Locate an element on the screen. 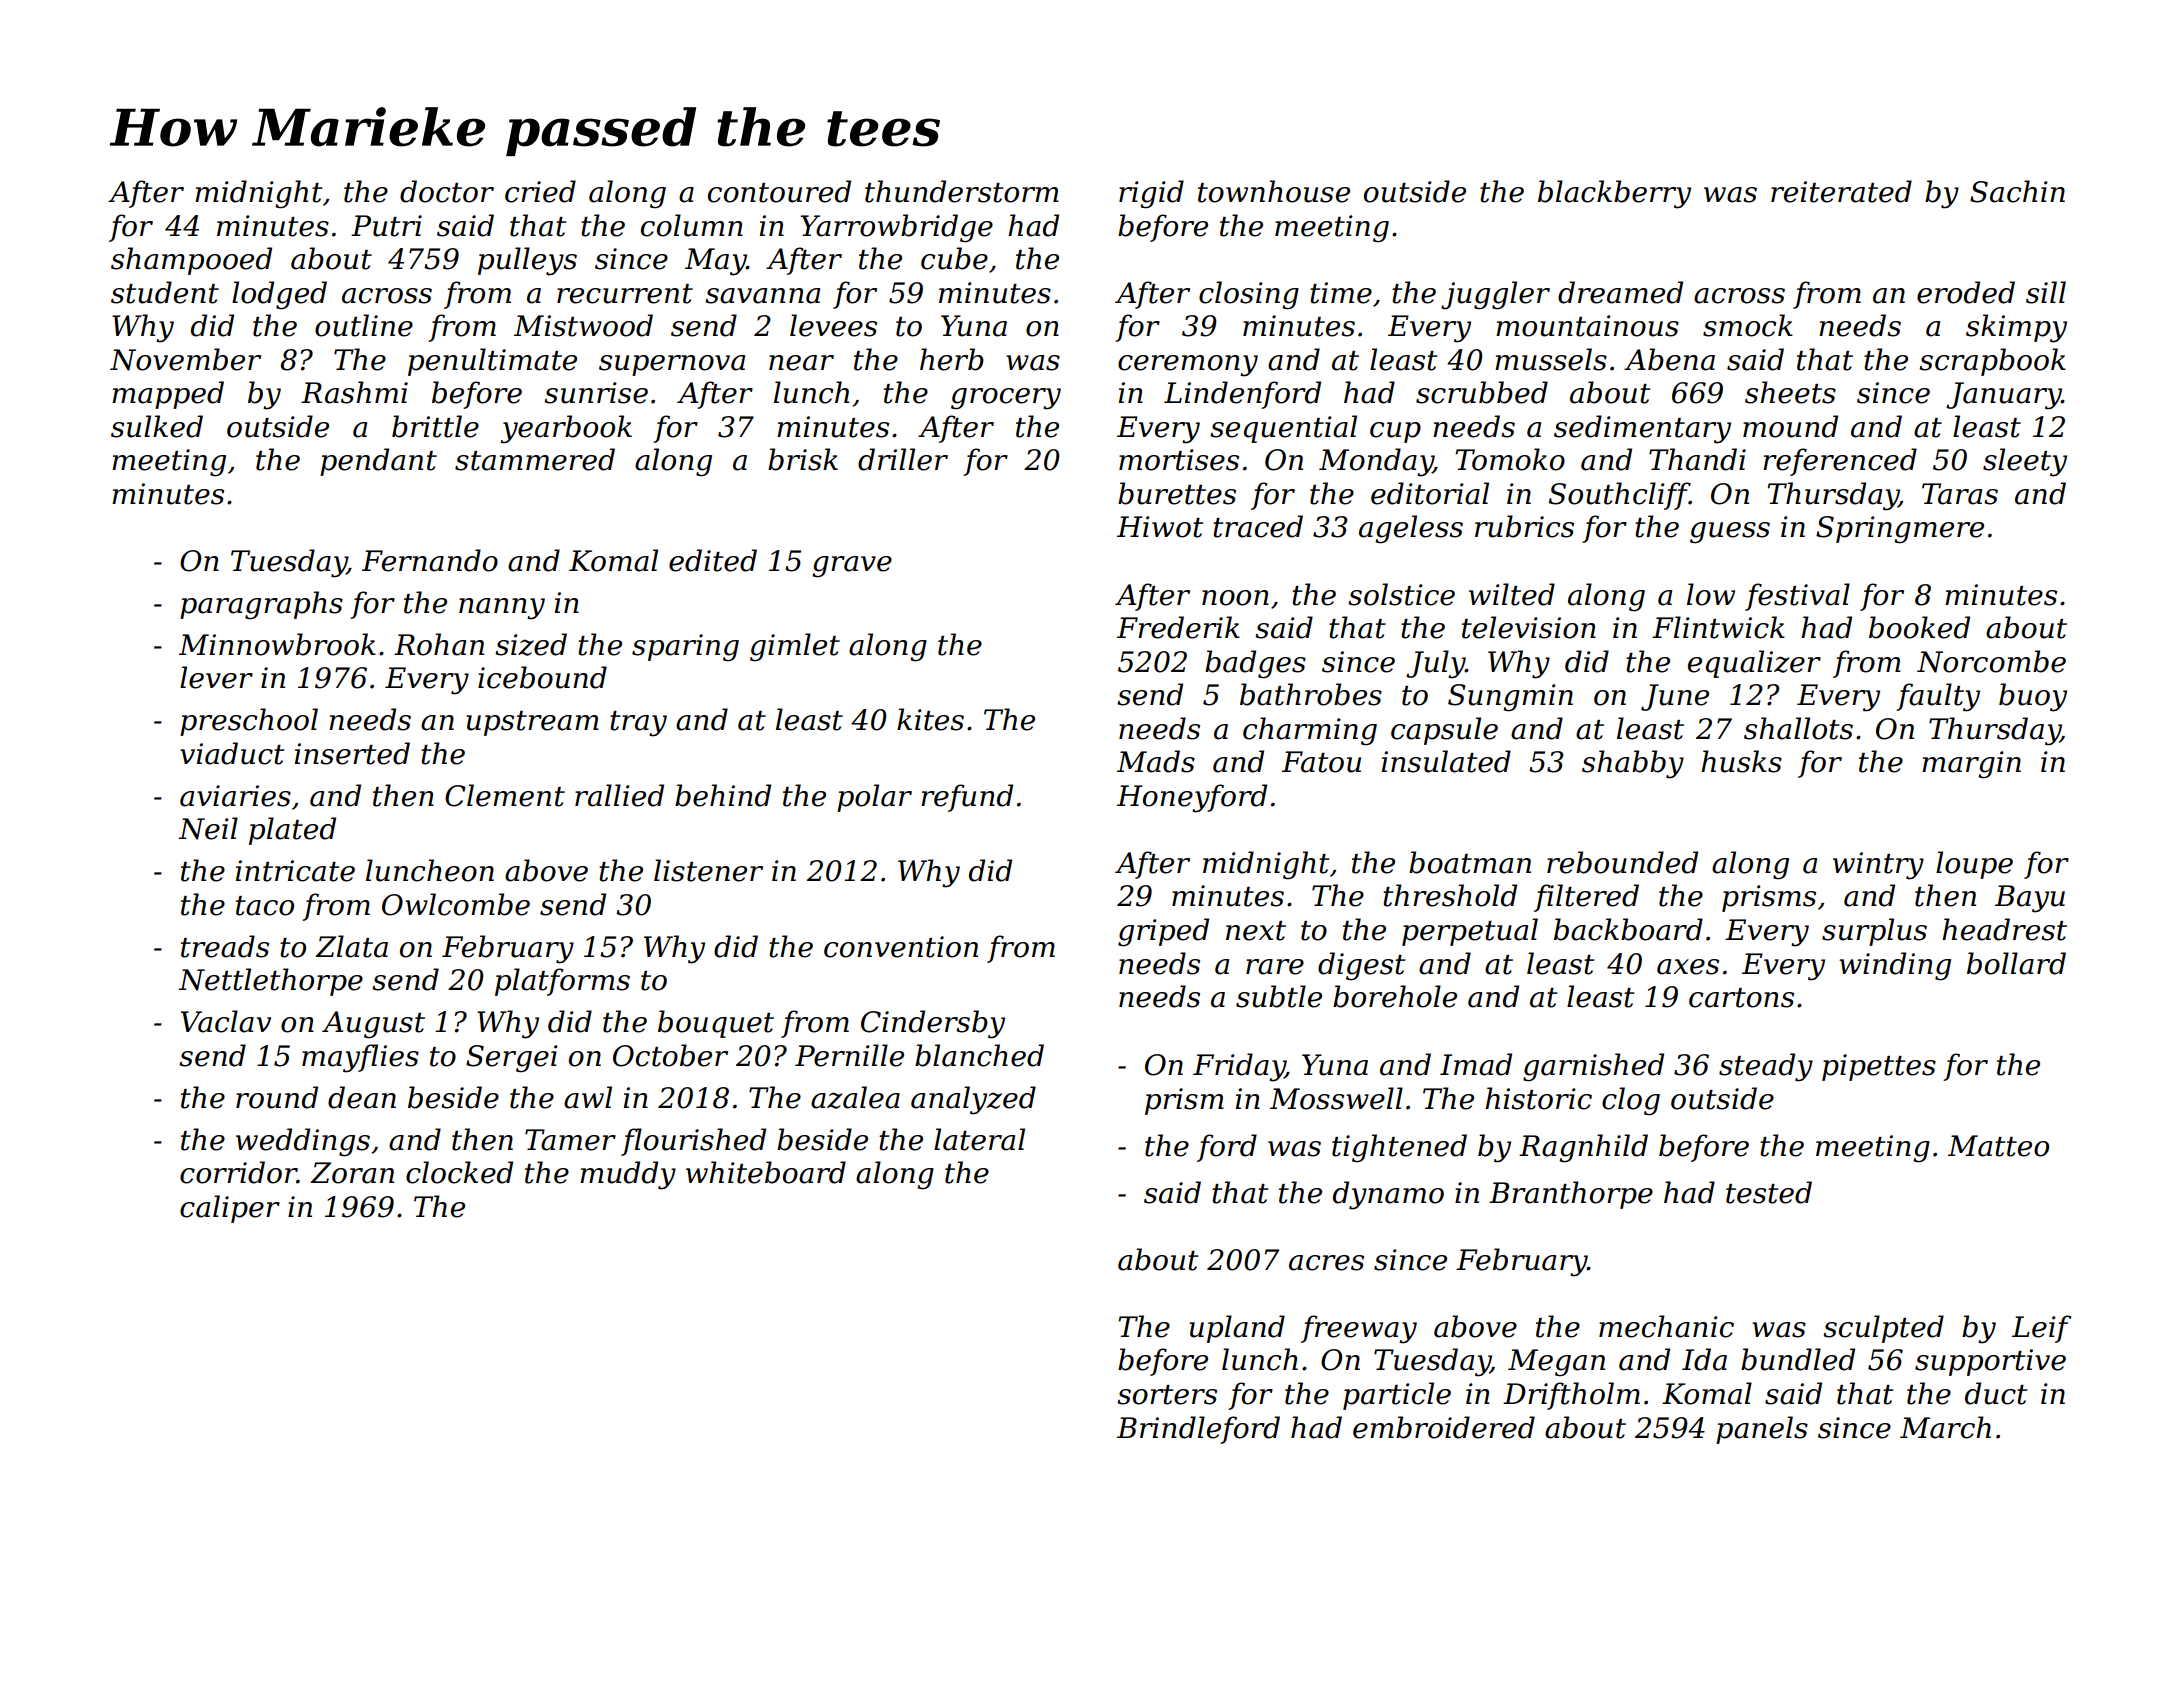 The image size is (2178, 1683). muddy is located at coordinates (628, 1175).
